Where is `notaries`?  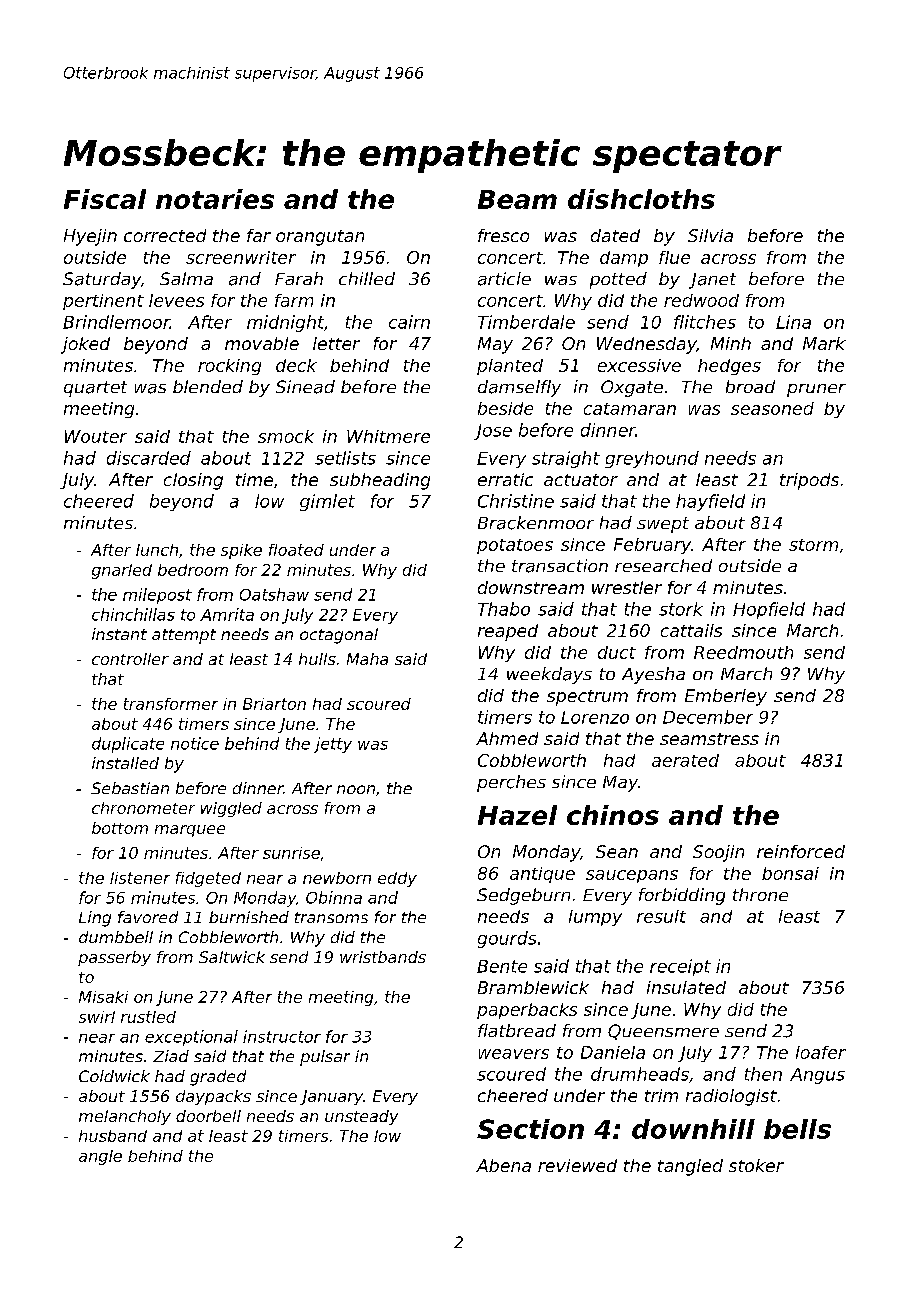 notaries is located at coordinates (215, 199).
